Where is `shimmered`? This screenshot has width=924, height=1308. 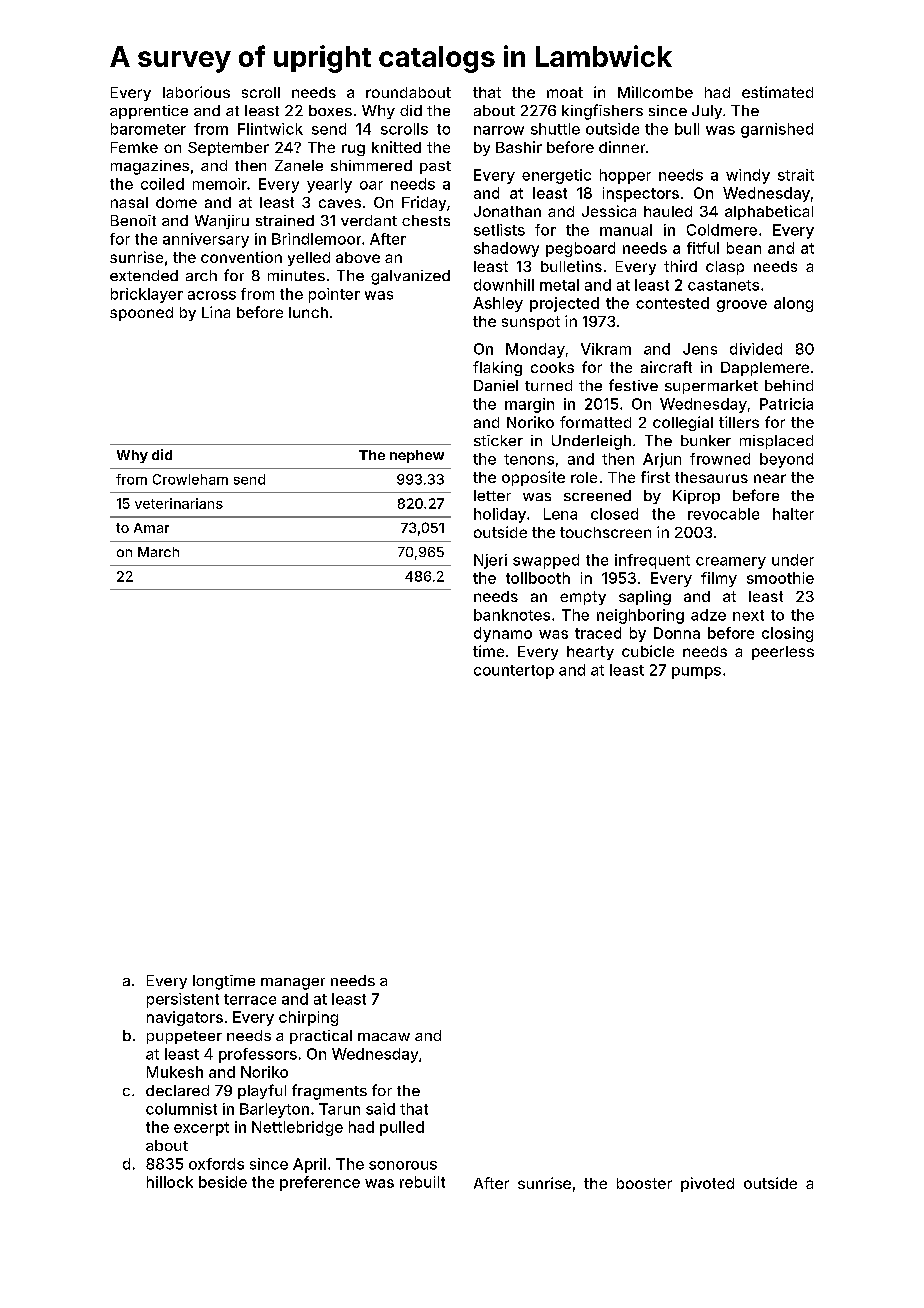 shimmered is located at coordinates (371, 165).
